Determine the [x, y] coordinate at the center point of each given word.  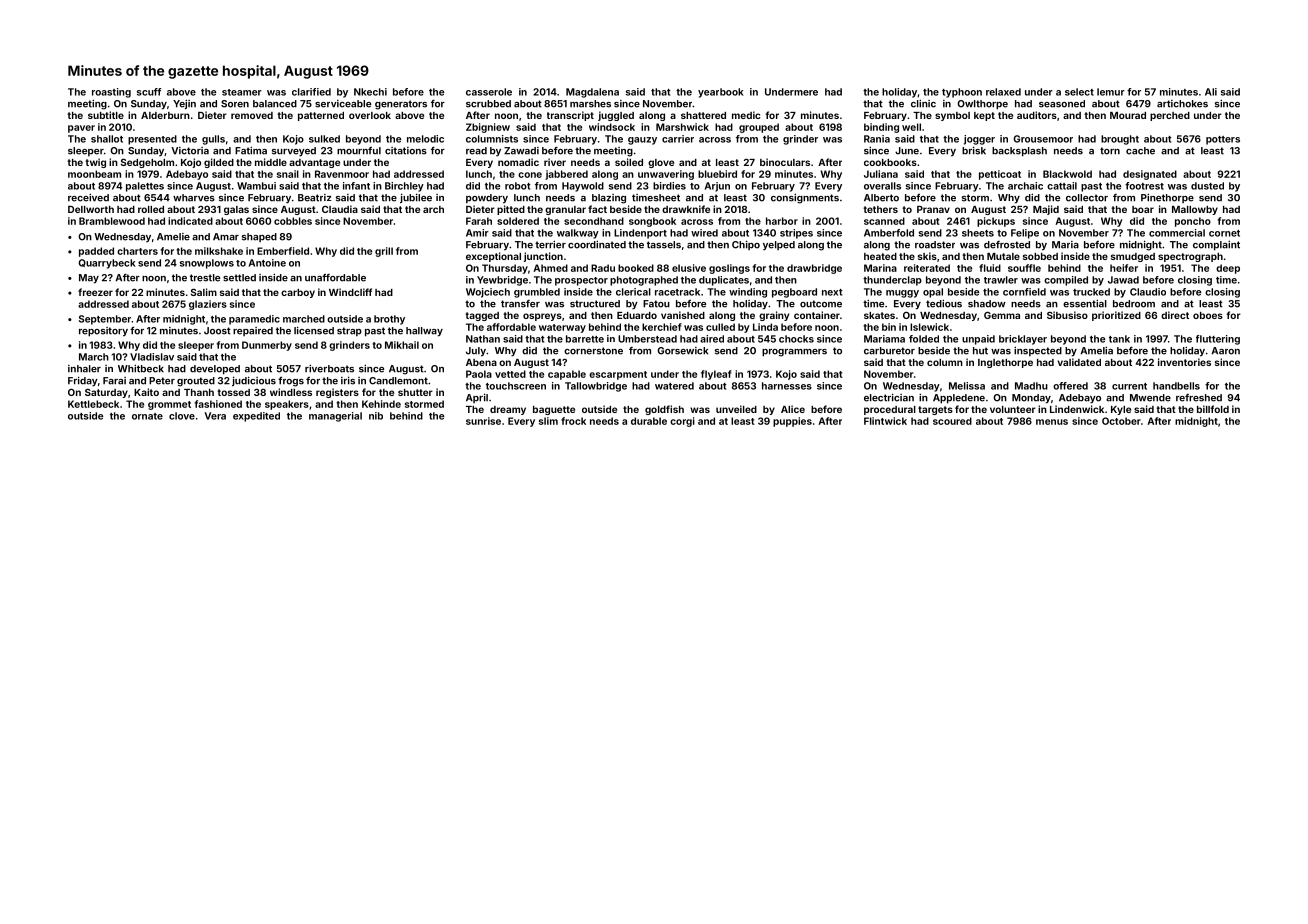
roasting [111, 93]
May [89, 279]
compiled [1066, 281]
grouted [196, 382]
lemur [1111, 92]
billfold [1213, 409]
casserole [489, 92]
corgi [682, 422]
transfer [520, 304]
